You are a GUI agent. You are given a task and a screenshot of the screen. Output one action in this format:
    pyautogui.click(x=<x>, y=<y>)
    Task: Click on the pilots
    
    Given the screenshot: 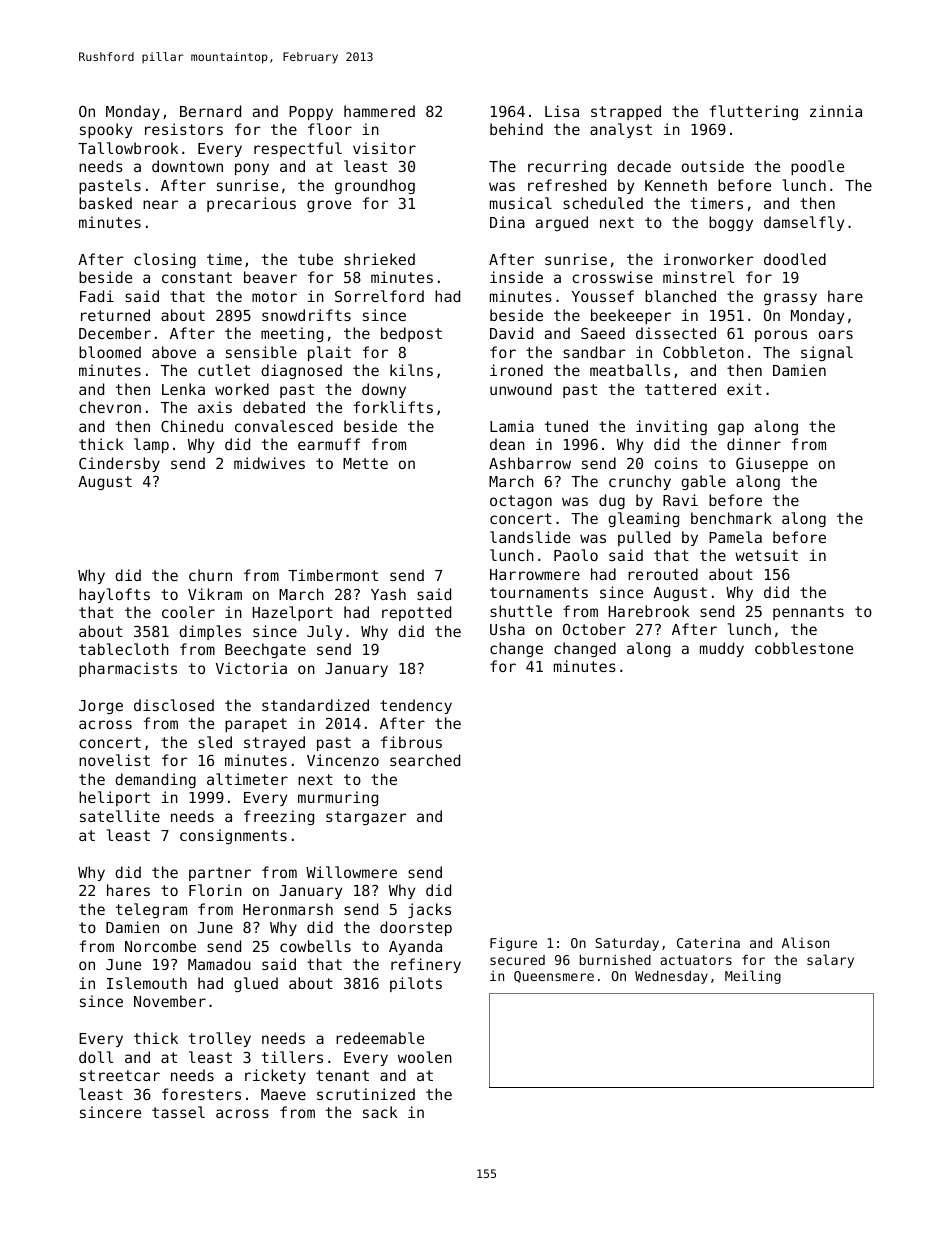 What is the action you would take?
    pyautogui.click(x=416, y=984)
